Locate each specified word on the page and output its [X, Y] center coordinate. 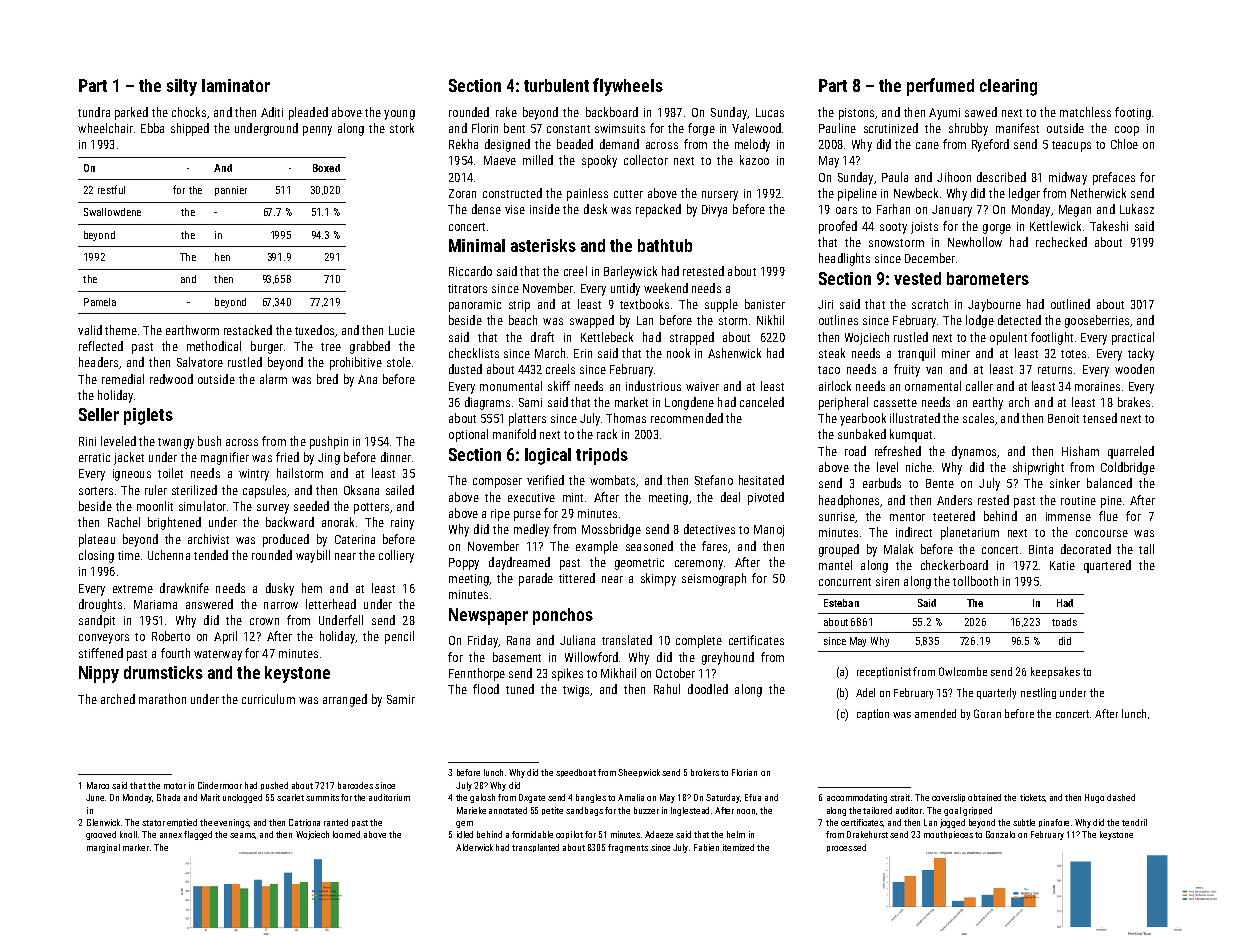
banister [765, 304]
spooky [599, 161]
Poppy [464, 564]
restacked [248, 330]
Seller [99, 414]
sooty [893, 228]
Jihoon [954, 177]
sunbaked [862, 434]
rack [607, 434]
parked [131, 113]
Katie [1062, 565]
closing [96, 556]
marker [136, 847]
